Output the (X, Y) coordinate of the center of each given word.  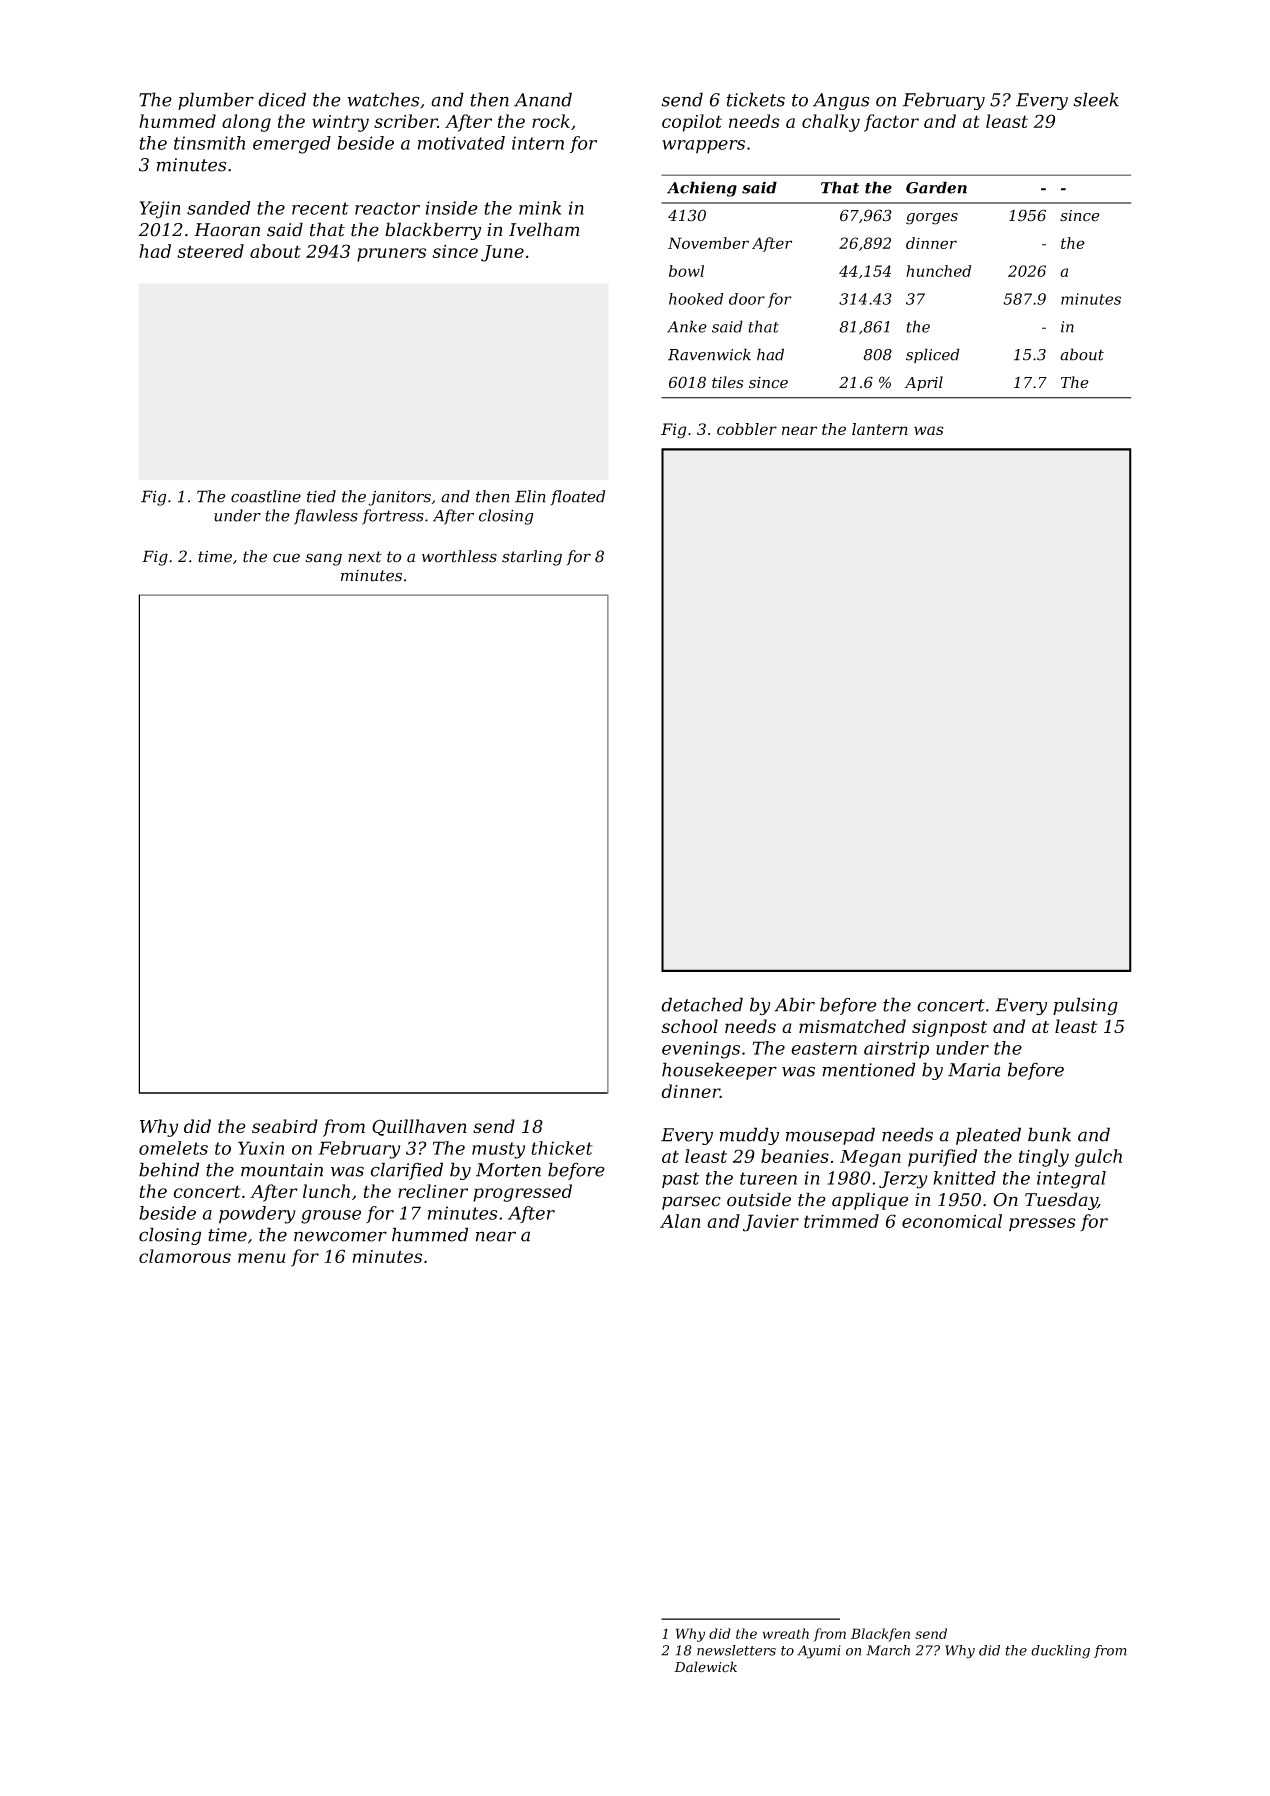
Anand (543, 99)
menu (262, 1258)
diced (282, 99)
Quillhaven (419, 1127)
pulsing (1085, 1006)
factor (891, 123)
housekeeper (719, 1071)
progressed (522, 1193)
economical (952, 1221)
